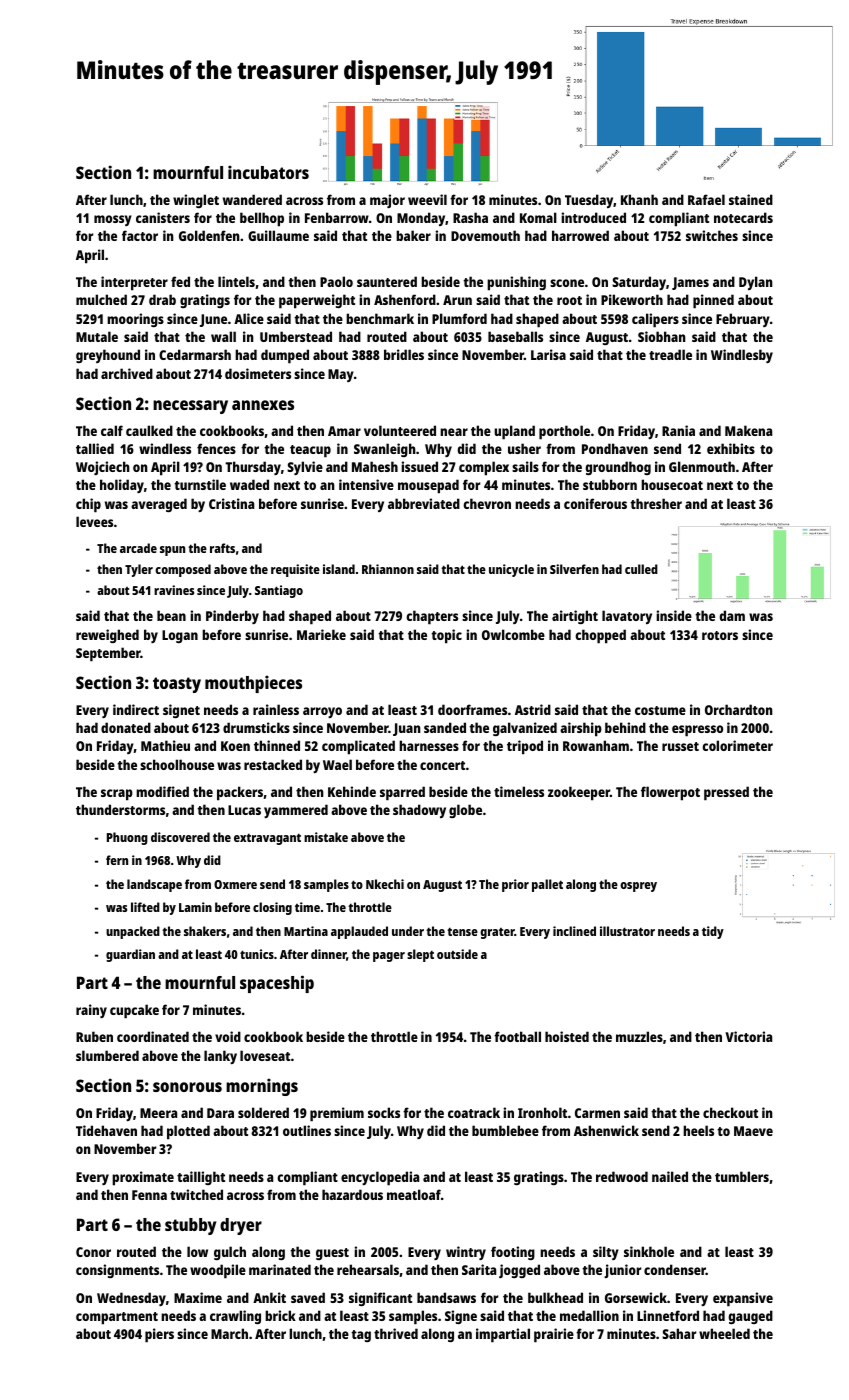 Image resolution: width=849 pixels, height=1400 pixels. Describe the element at coordinates (232, 617) in the screenshot. I see `Pinderby` at that location.
